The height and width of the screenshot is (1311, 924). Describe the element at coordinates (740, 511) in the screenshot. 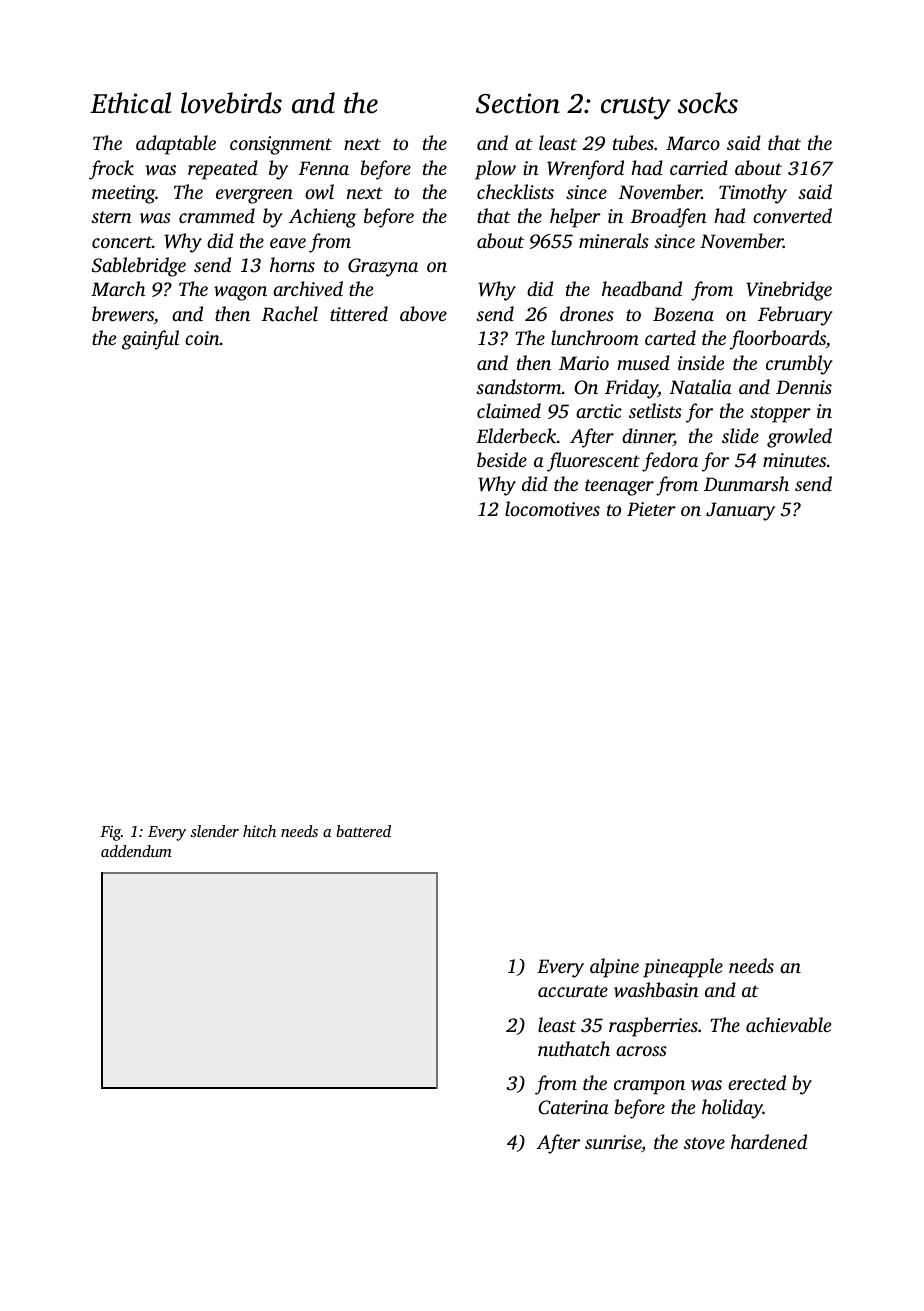

I see `January` at that location.
